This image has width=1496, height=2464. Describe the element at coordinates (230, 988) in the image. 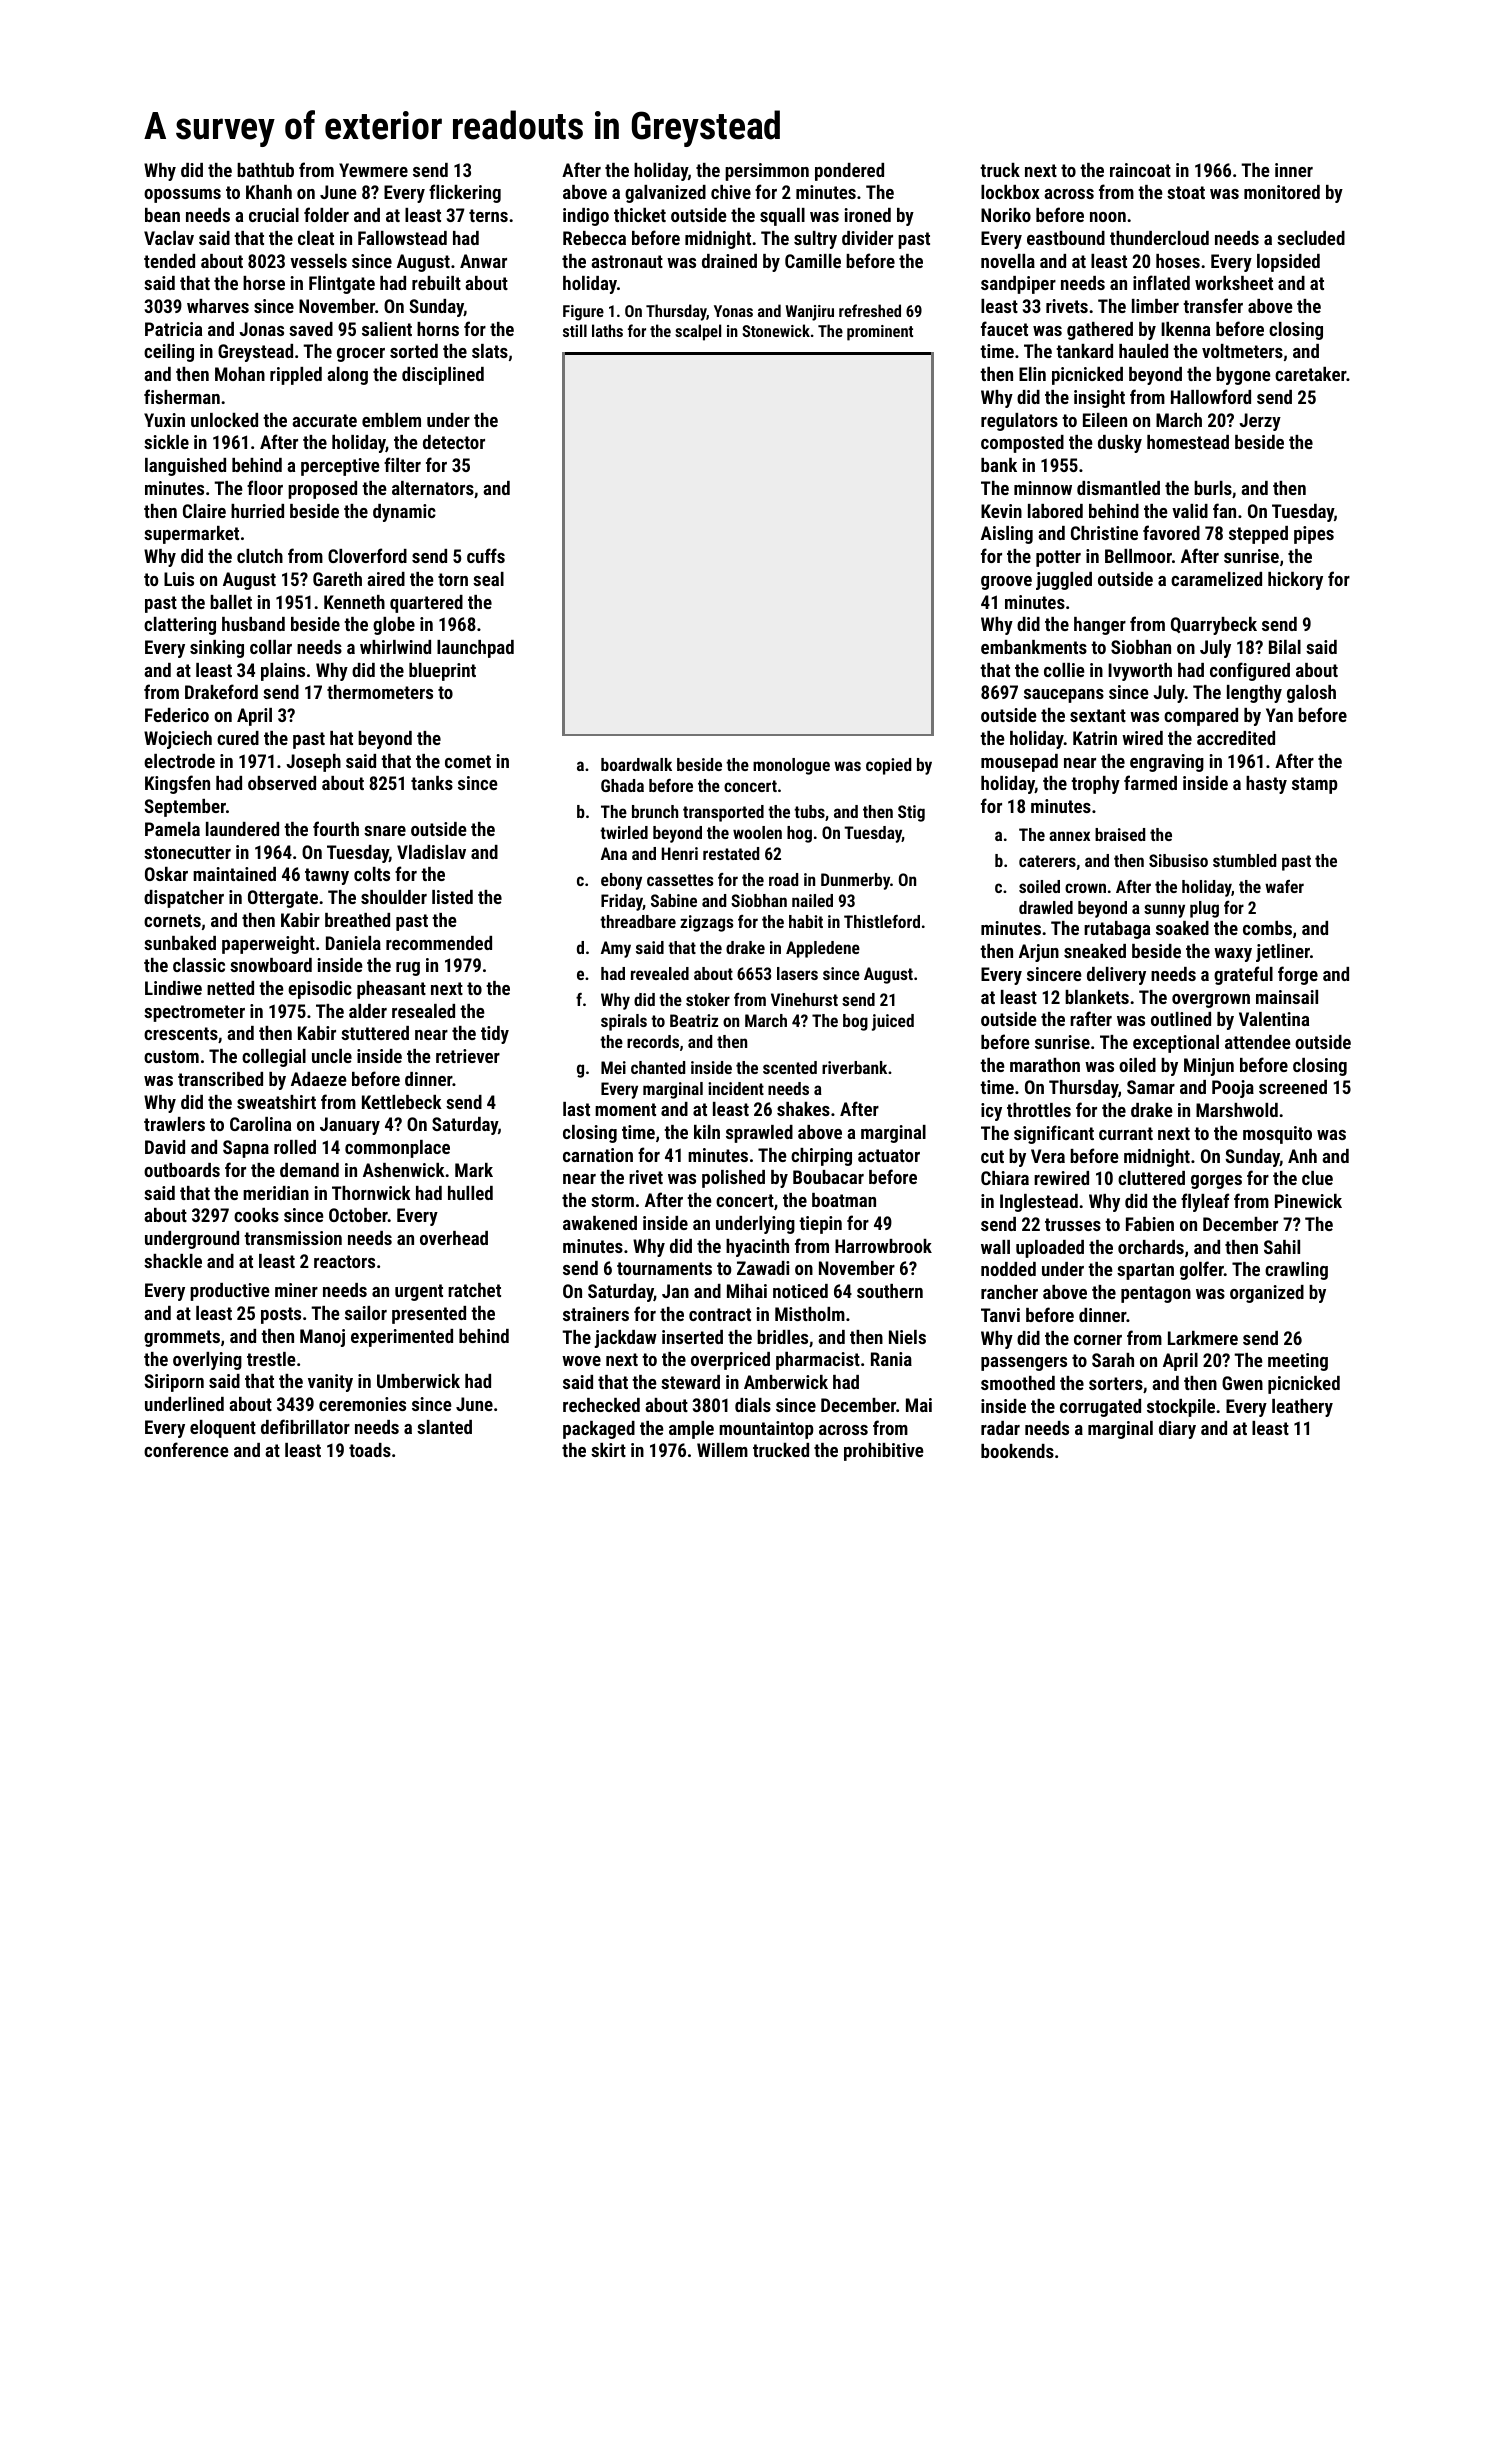

I see `netted` at that location.
